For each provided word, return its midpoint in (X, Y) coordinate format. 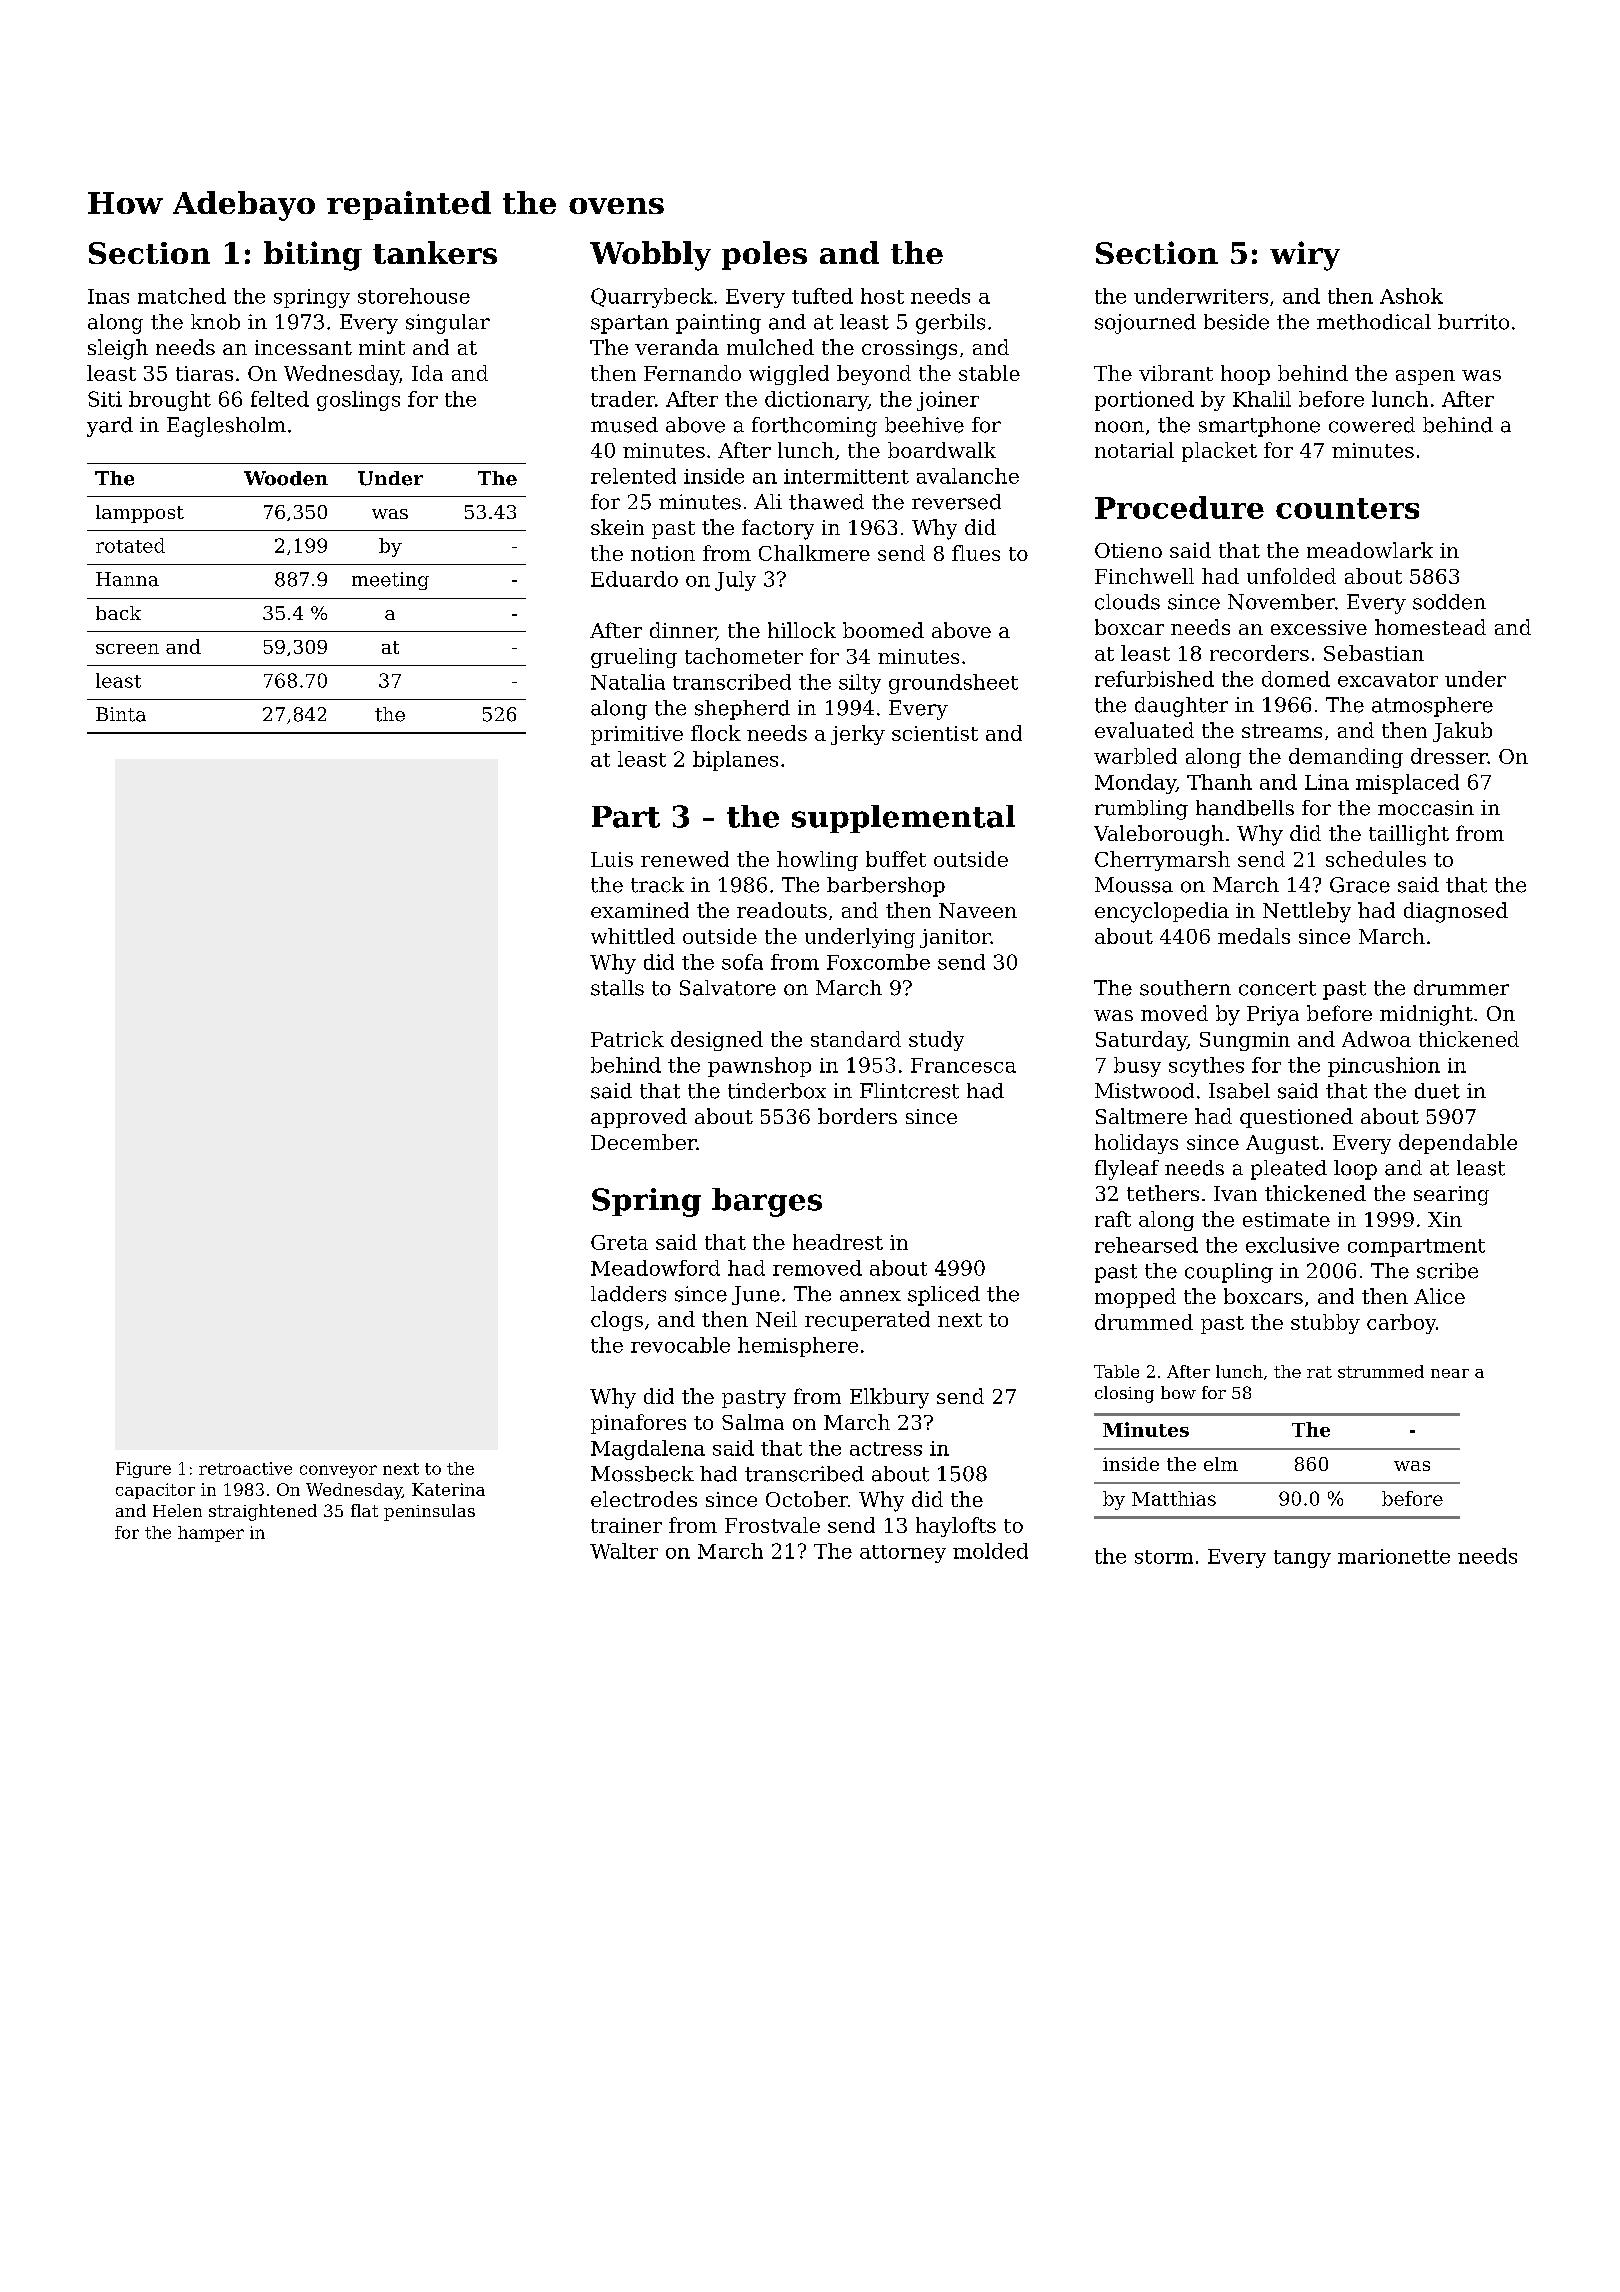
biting (313, 256)
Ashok (1411, 296)
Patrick (627, 1039)
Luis (612, 859)
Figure (143, 1470)
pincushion (1384, 1067)
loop (1355, 1170)
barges (767, 1202)
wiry (1305, 256)
